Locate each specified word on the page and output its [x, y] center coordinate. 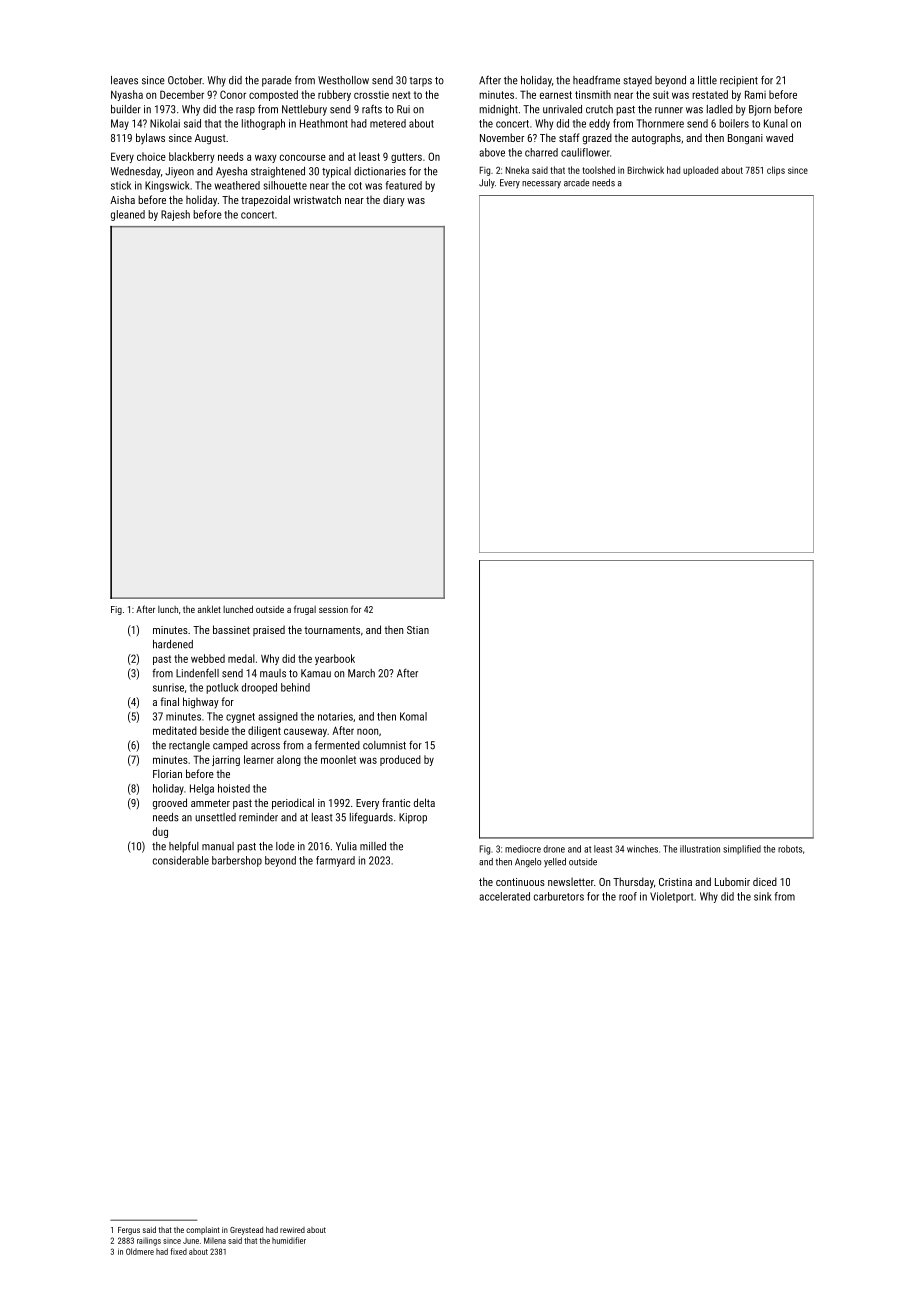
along [289, 760]
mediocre [523, 849]
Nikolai [165, 123]
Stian [418, 630]
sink [763, 896]
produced [400, 760]
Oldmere [140, 1251]
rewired [292, 1230]
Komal [413, 716]
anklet [209, 609]
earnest [556, 95]
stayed [638, 81]
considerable [181, 860]
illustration [700, 849]
